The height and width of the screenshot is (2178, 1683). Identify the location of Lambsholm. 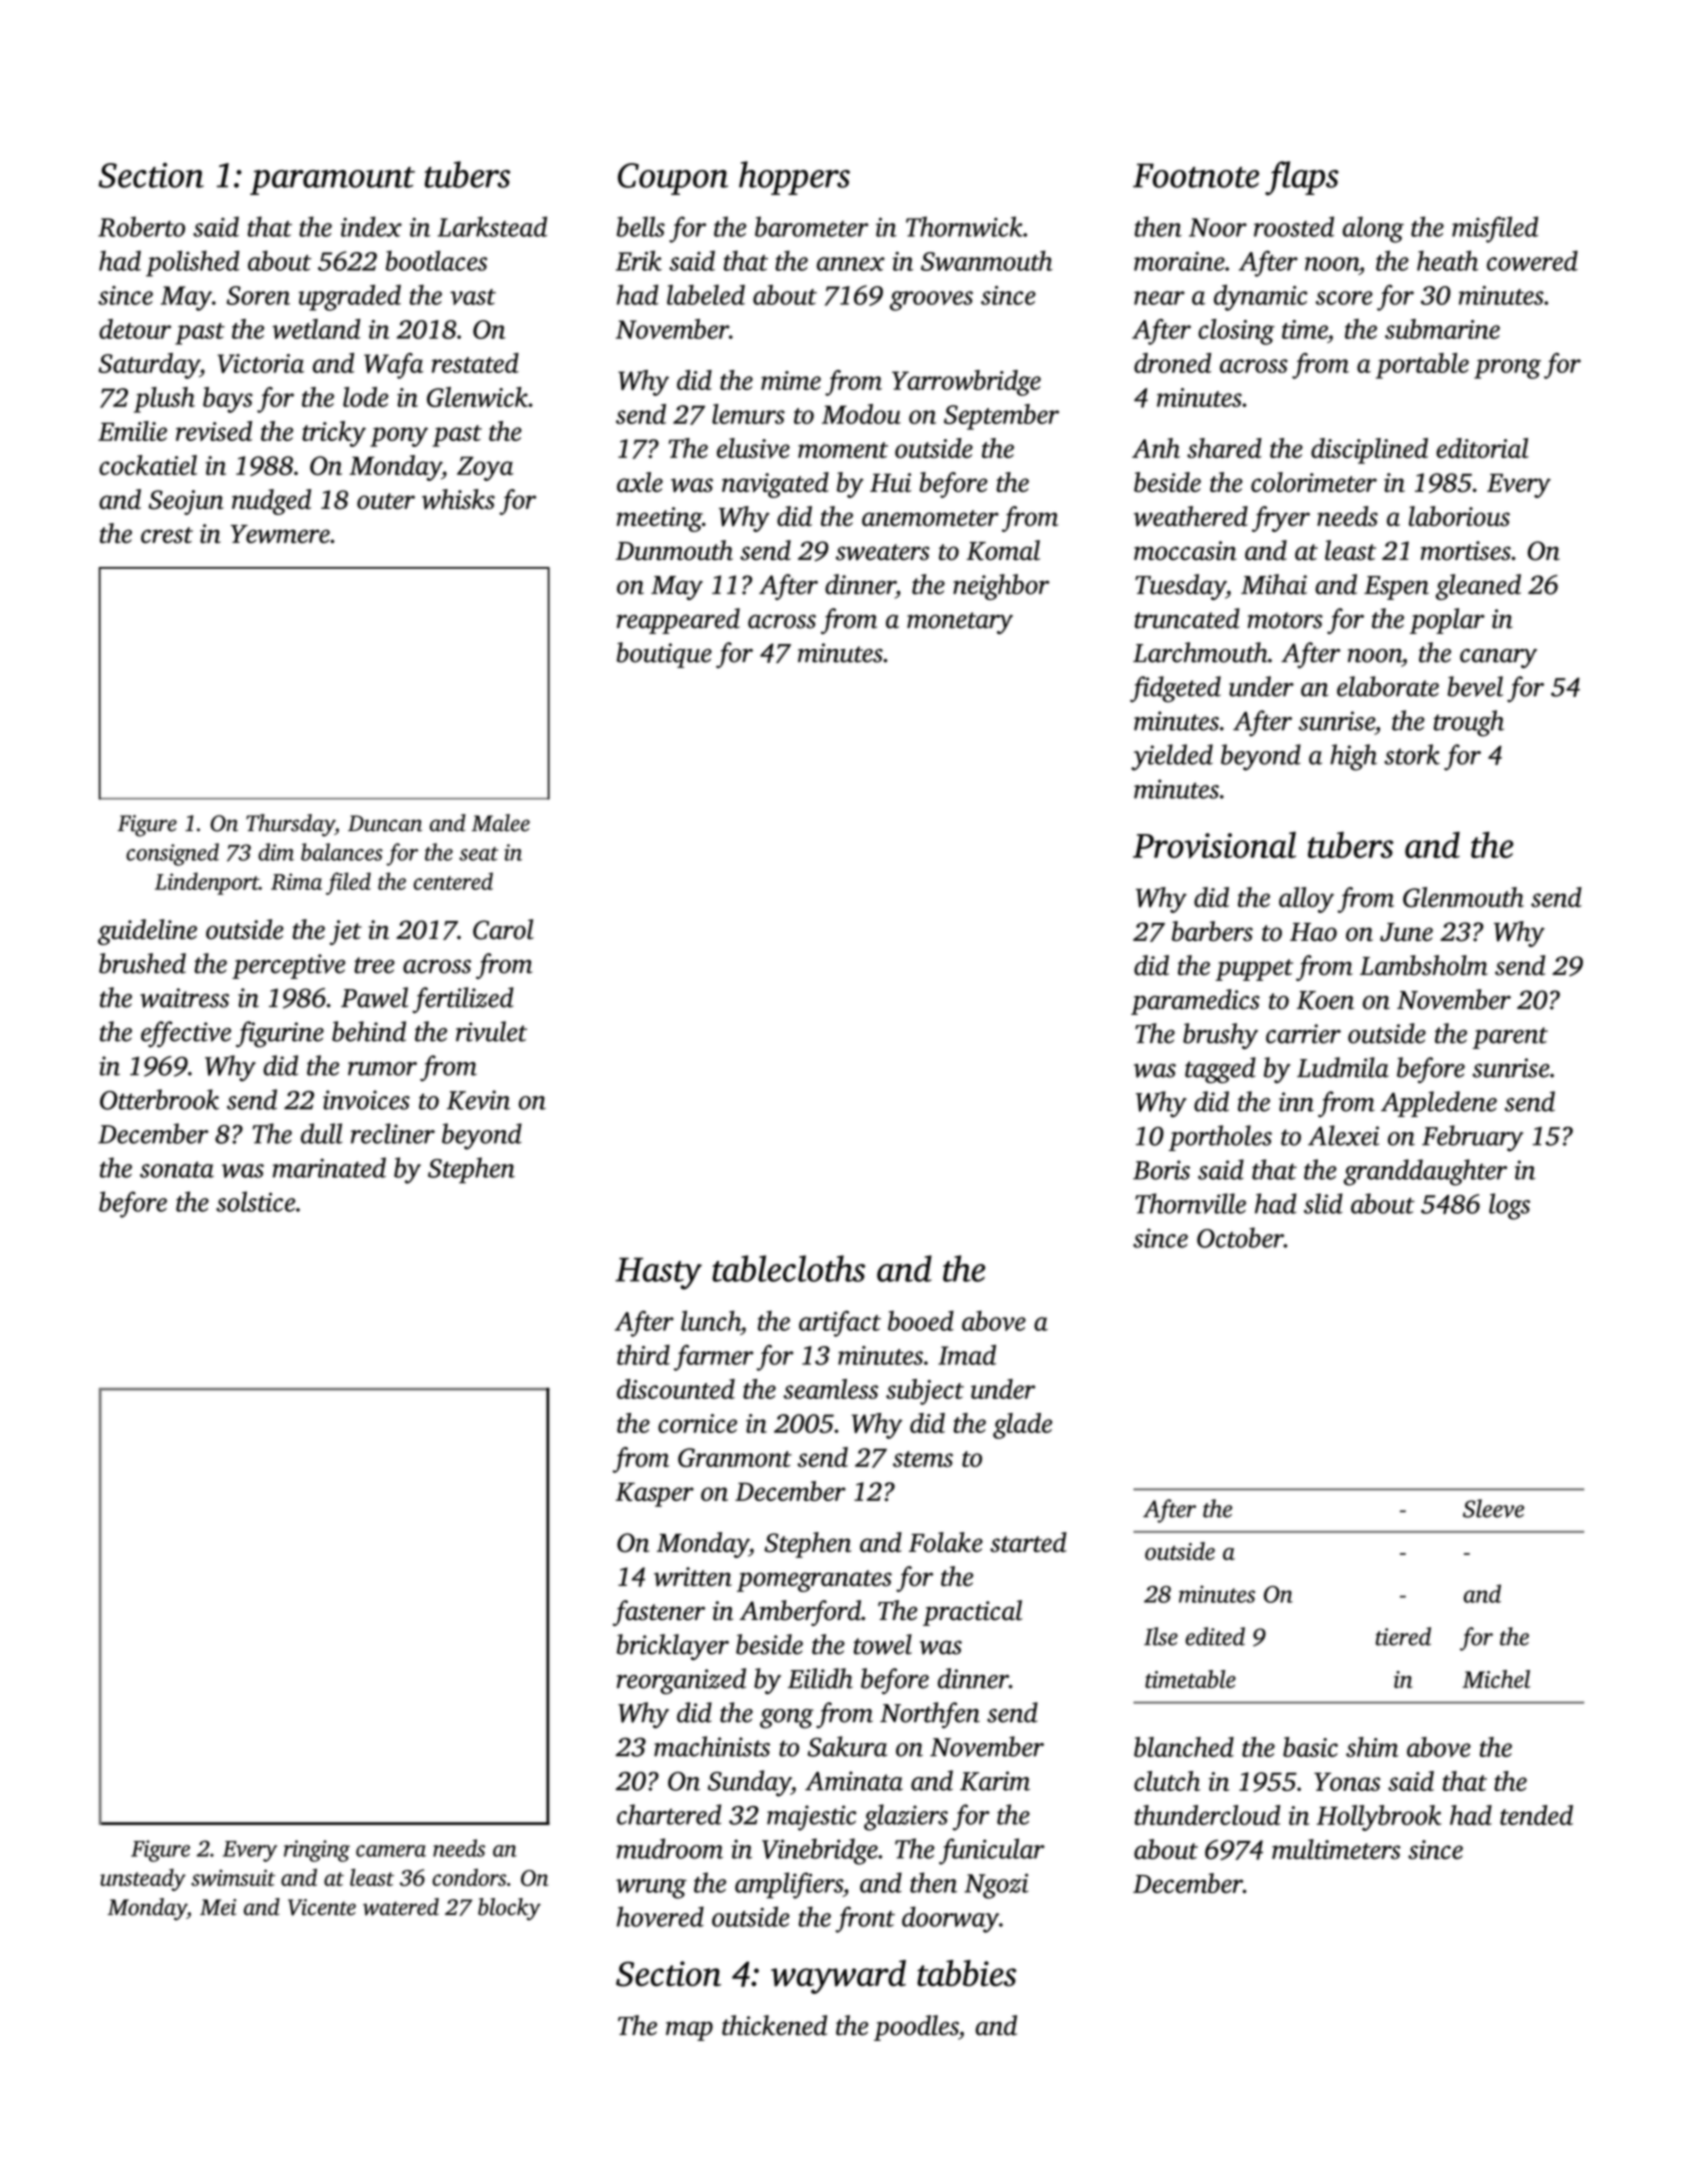
(1424, 965).
